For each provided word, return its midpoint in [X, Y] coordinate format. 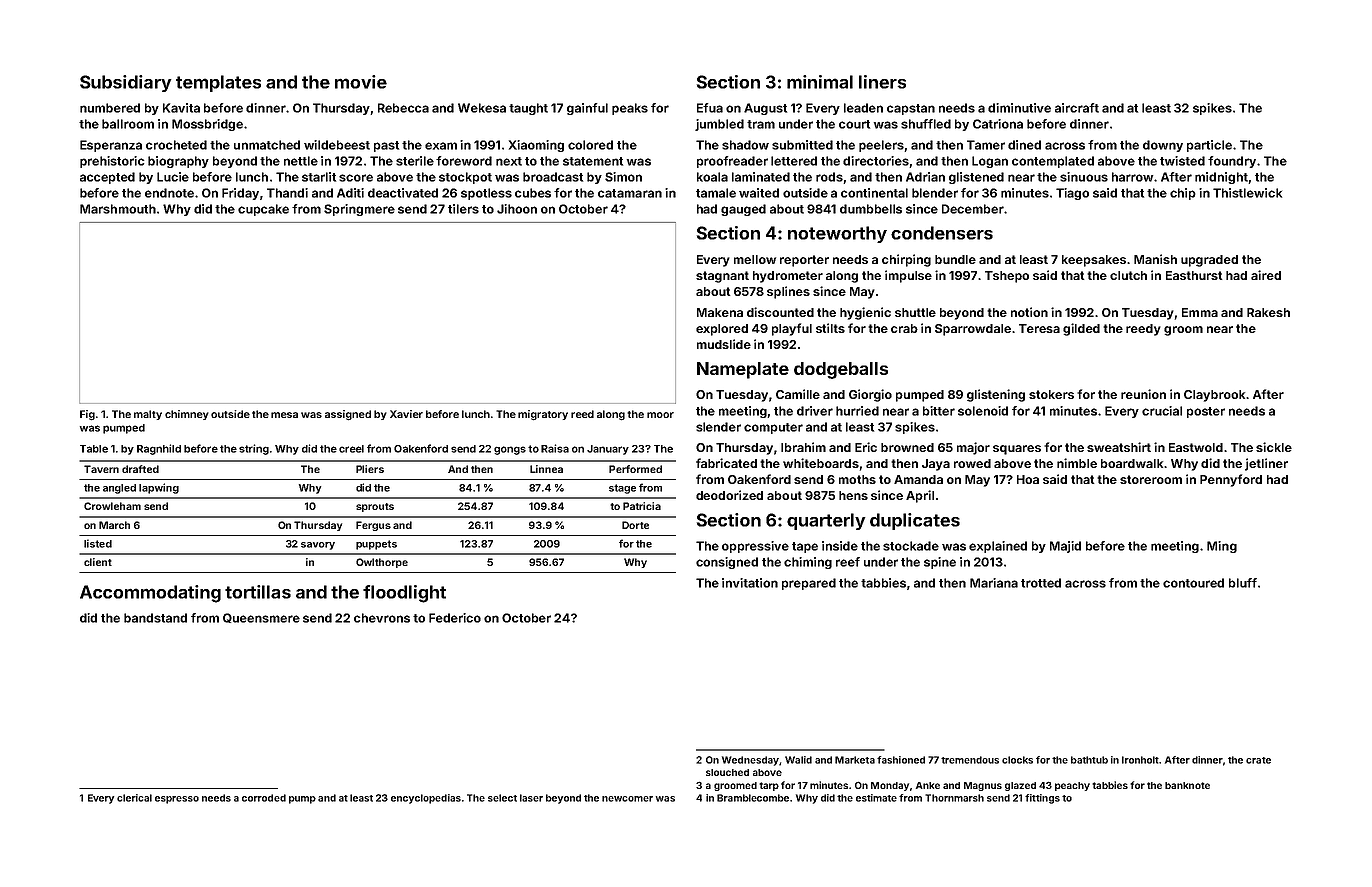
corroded [264, 798]
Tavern [101, 469]
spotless [486, 194]
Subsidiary [126, 83]
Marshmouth [118, 209]
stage [622, 489]
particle [1209, 146]
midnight [1221, 178]
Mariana [994, 583]
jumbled [719, 125]
